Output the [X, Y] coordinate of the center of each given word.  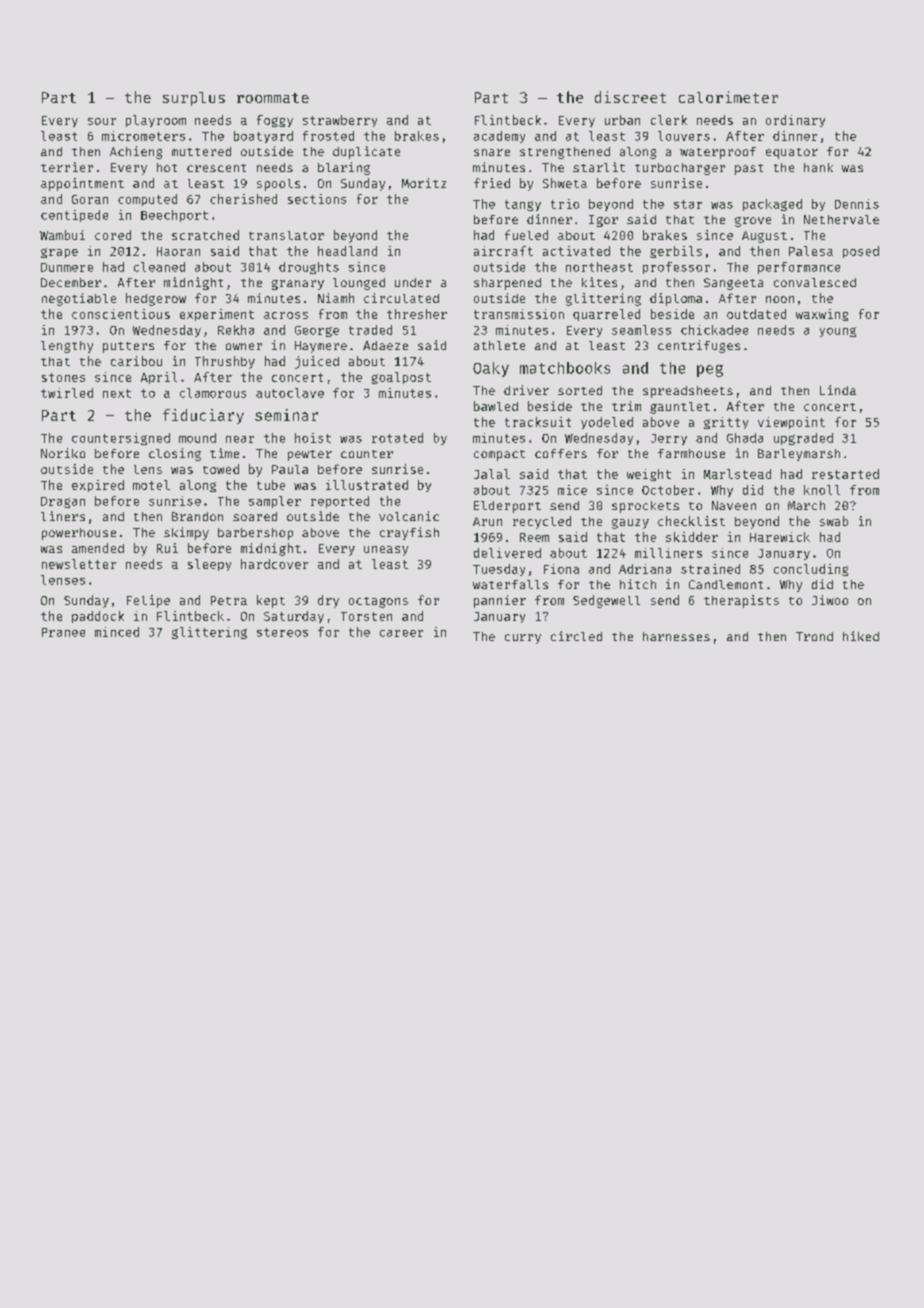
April [159, 378]
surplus [194, 99]
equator [792, 153]
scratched [205, 235]
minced [117, 632]
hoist [313, 438]
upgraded [803, 439]
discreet [630, 97]
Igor [603, 221]
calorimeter [728, 97]
